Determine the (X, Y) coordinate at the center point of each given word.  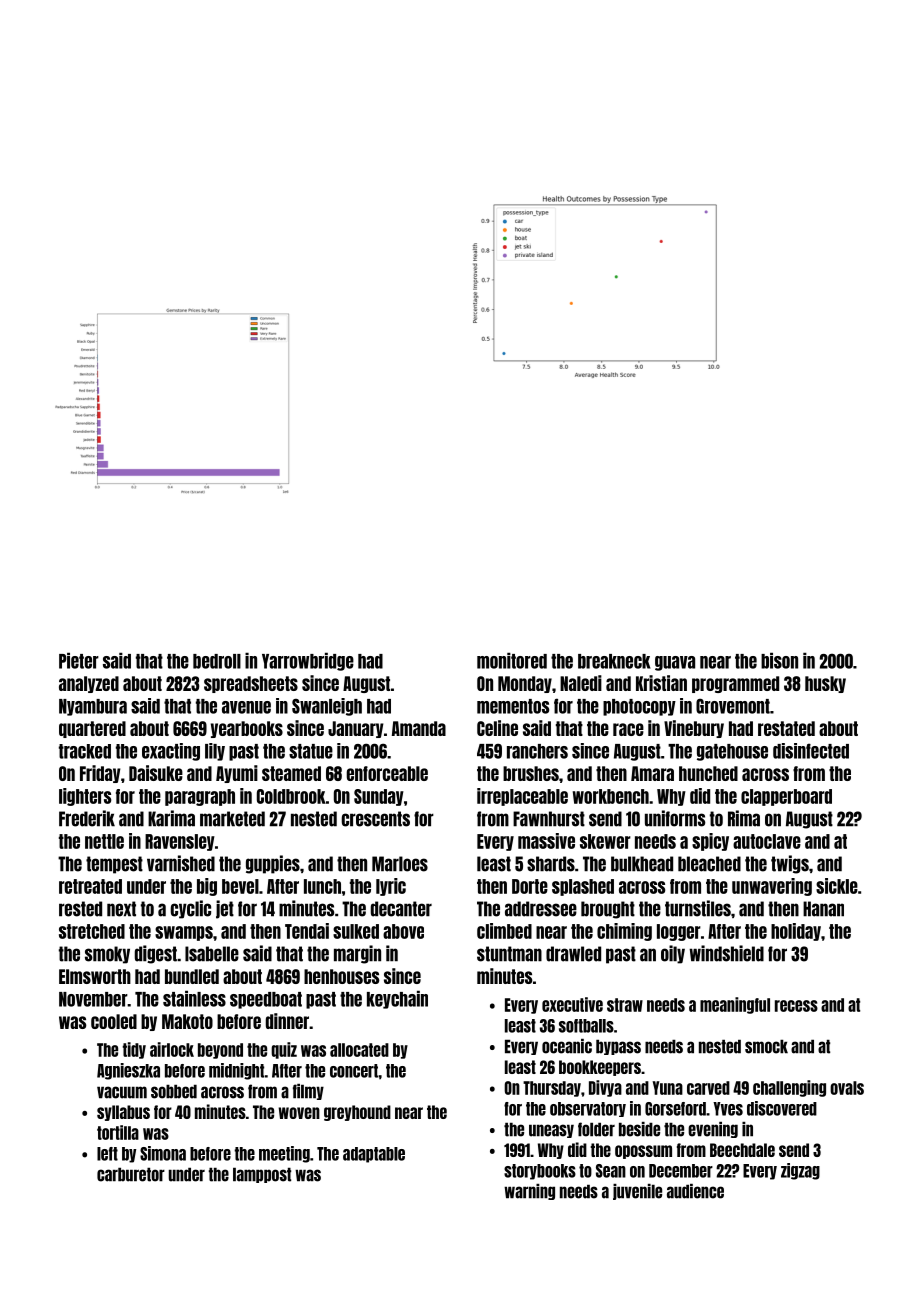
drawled (573, 954)
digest (156, 954)
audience (695, 1191)
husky (825, 684)
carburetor (131, 1174)
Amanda (419, 728)
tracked (85, 751)
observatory (588, 1109)
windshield (726, 953)
